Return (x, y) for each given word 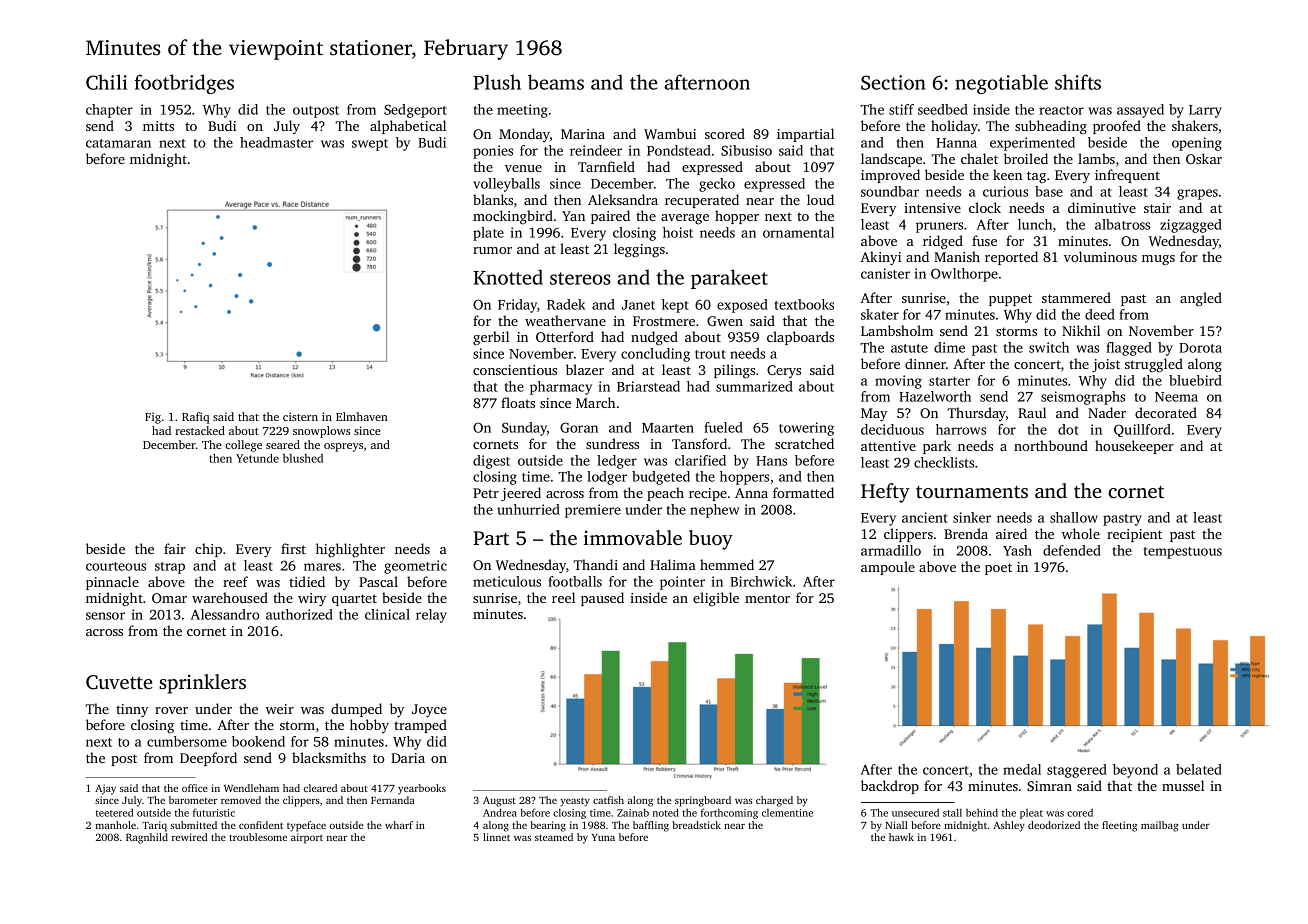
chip (208, 550)
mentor (767, 598)
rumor (492, 250)
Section (893, 82)
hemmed (727, 564)
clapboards (800, 338)
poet (998, 569)
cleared (320, 788)
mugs (1158, 260)
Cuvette (119, 682)
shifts (1078, 82)
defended (1072, 550)
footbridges (184, 84)
